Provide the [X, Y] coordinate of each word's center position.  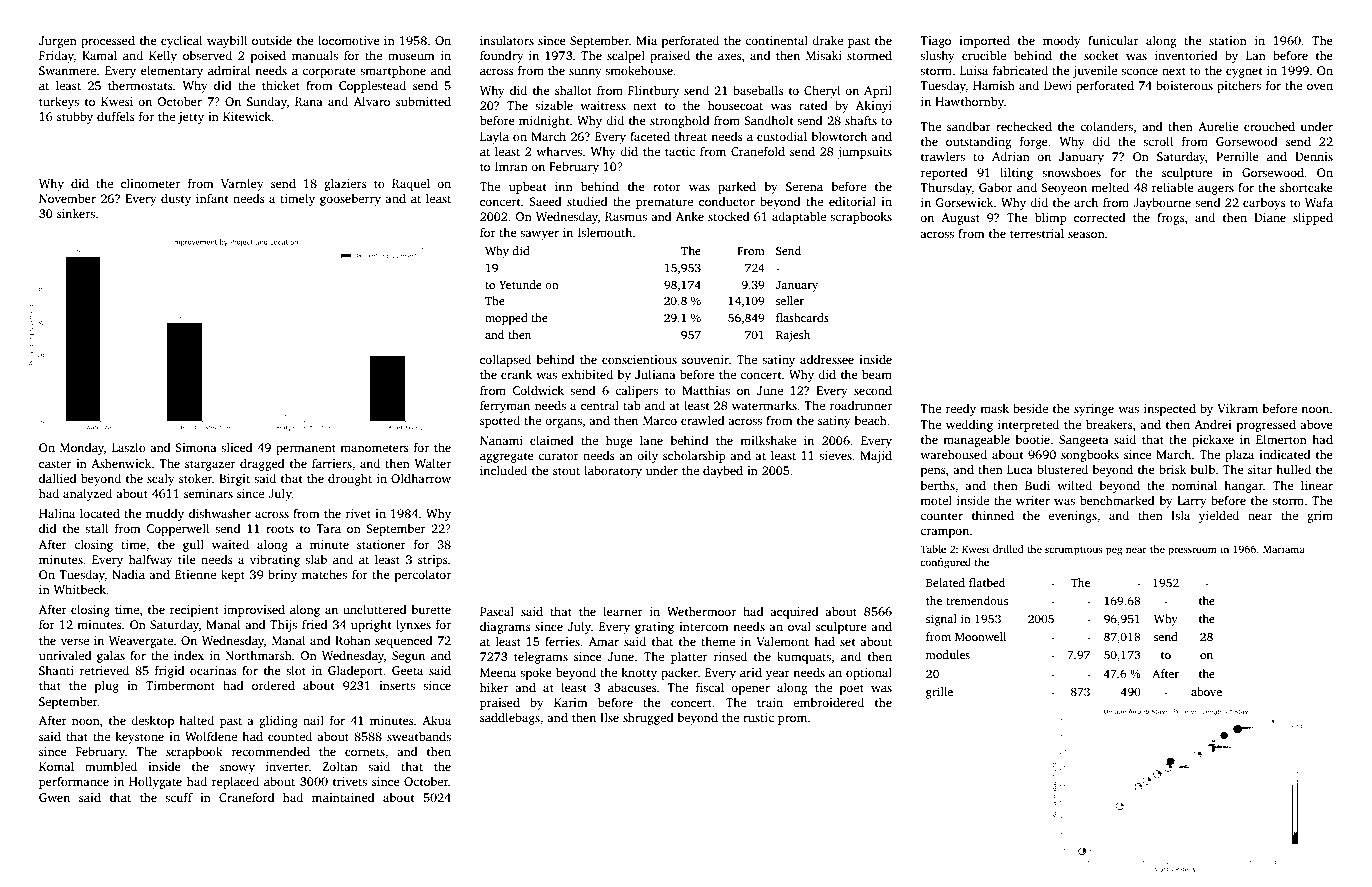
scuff [179, 797]
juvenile [1095, 71]
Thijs [283, 625]
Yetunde [520, 284]
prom [792, 720]
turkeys [59, 102]
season [1086, 234]
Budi [1037, 485]
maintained [343, 797]
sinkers [76, 213]
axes [730, 56]
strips [433, 561]
